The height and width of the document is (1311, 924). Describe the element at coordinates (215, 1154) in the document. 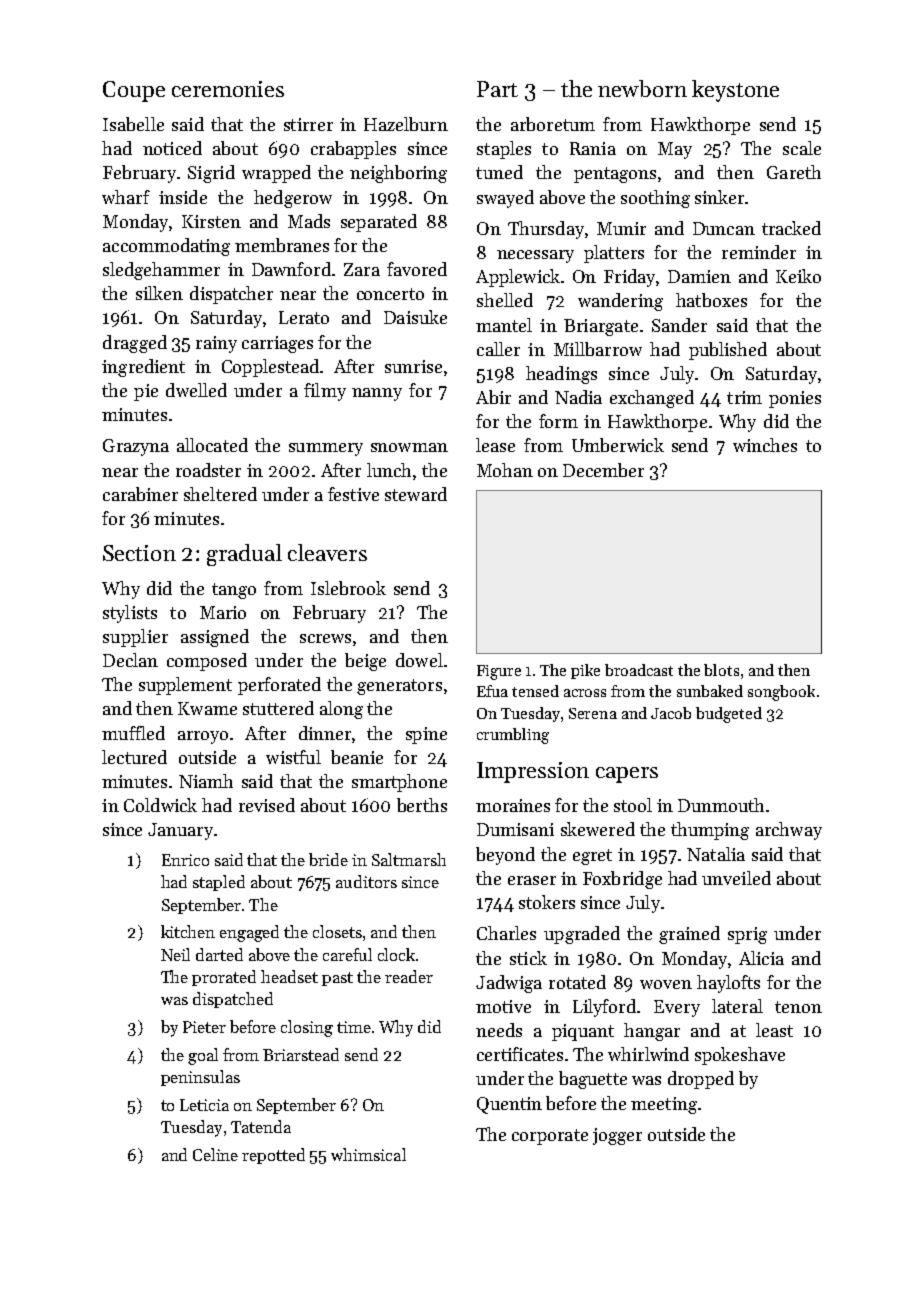

I see `Celine` at that location.
